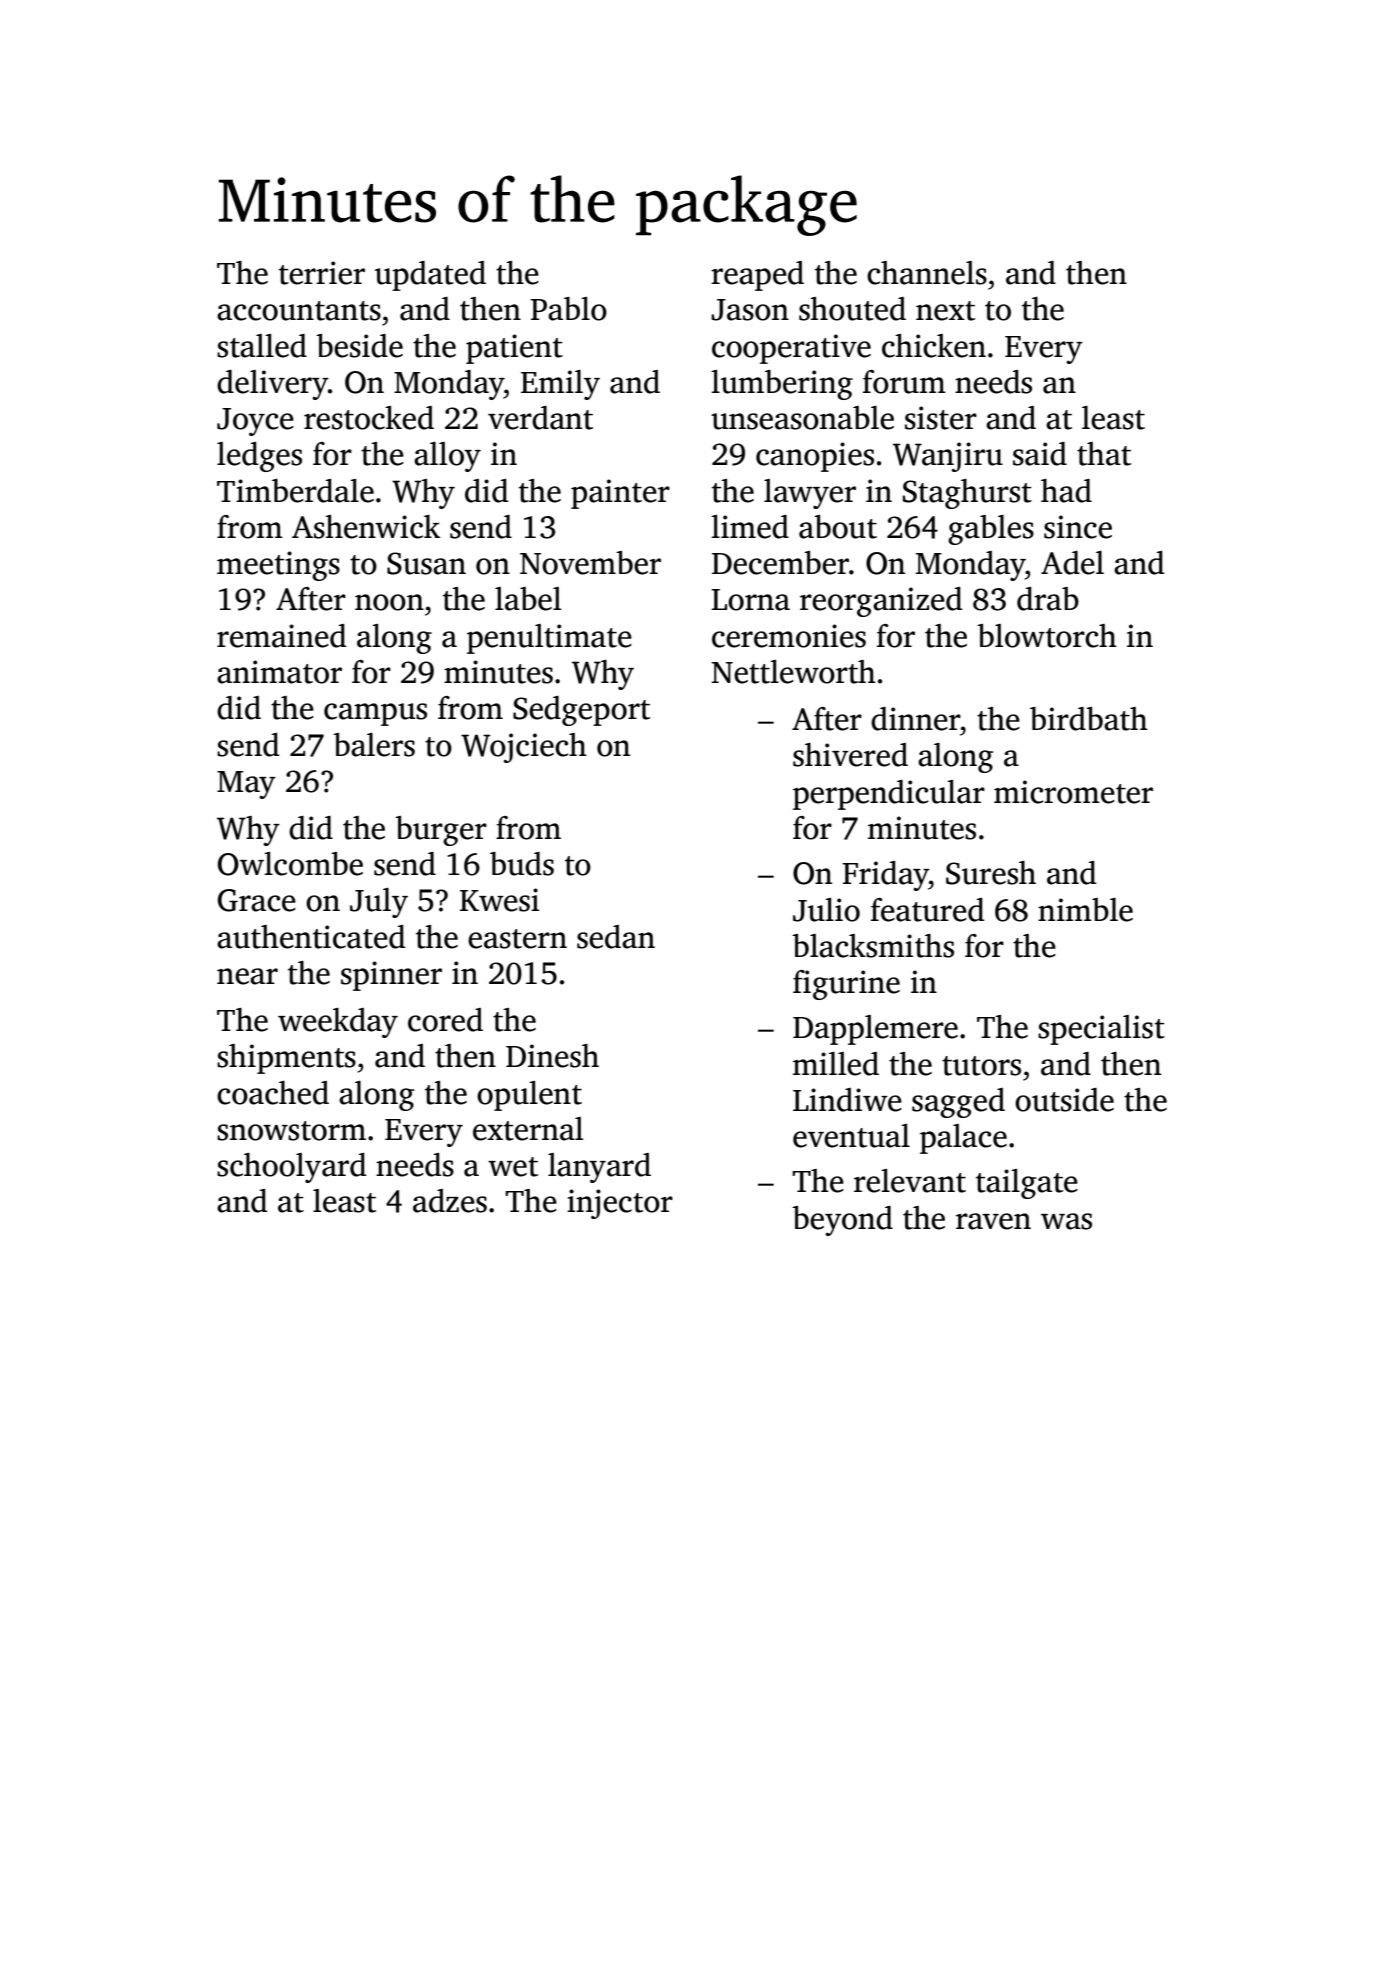  What do you see at coordinates (1027, 1184) in the screenshot?
I see `tailgate` at bounding box center [1027, 1184].
